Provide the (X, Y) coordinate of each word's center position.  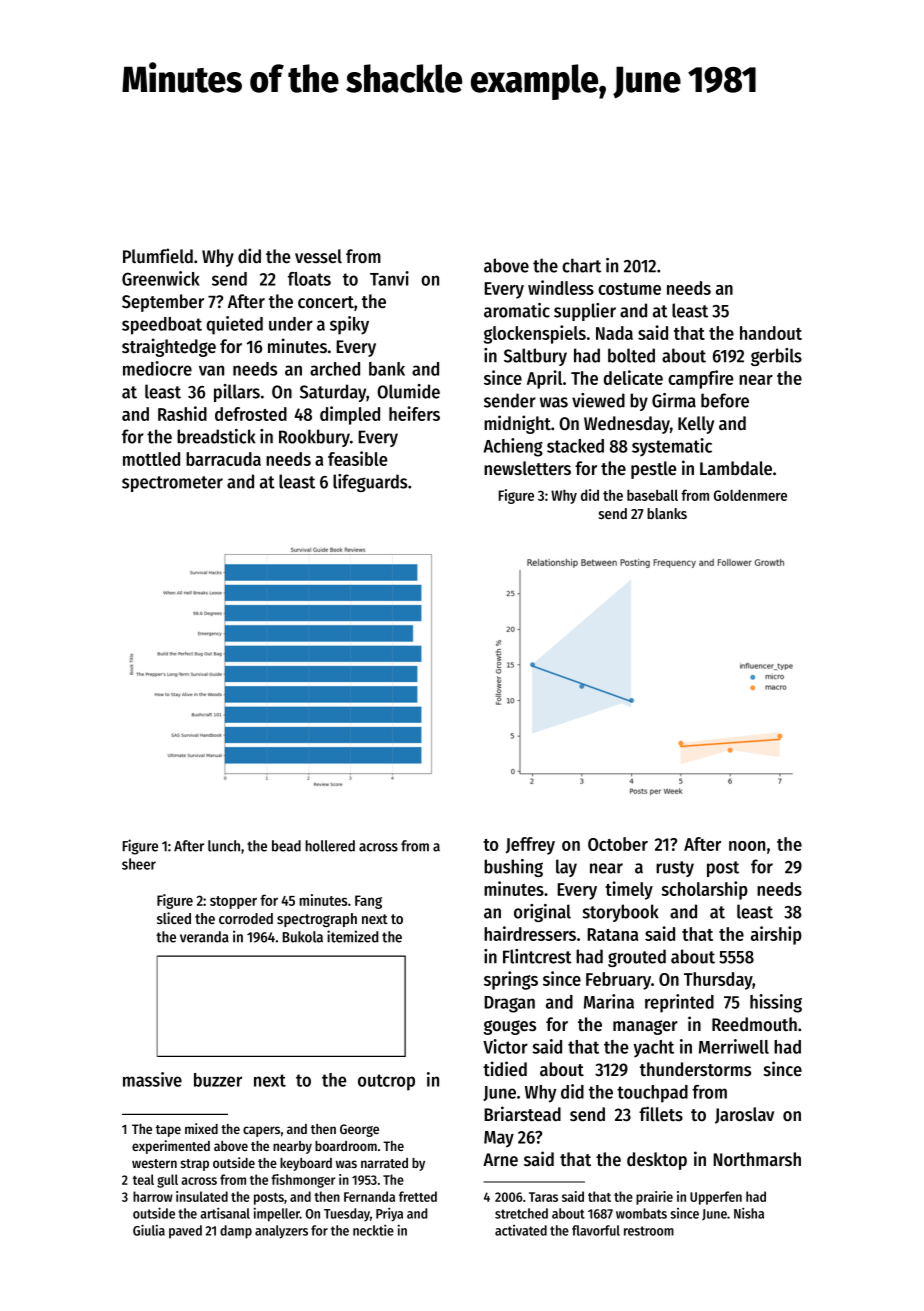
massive (152, 1079)
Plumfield (158, 256)
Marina (609, 1001)
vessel (318, 256)
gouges (509, 1027)
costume (629, 289)
